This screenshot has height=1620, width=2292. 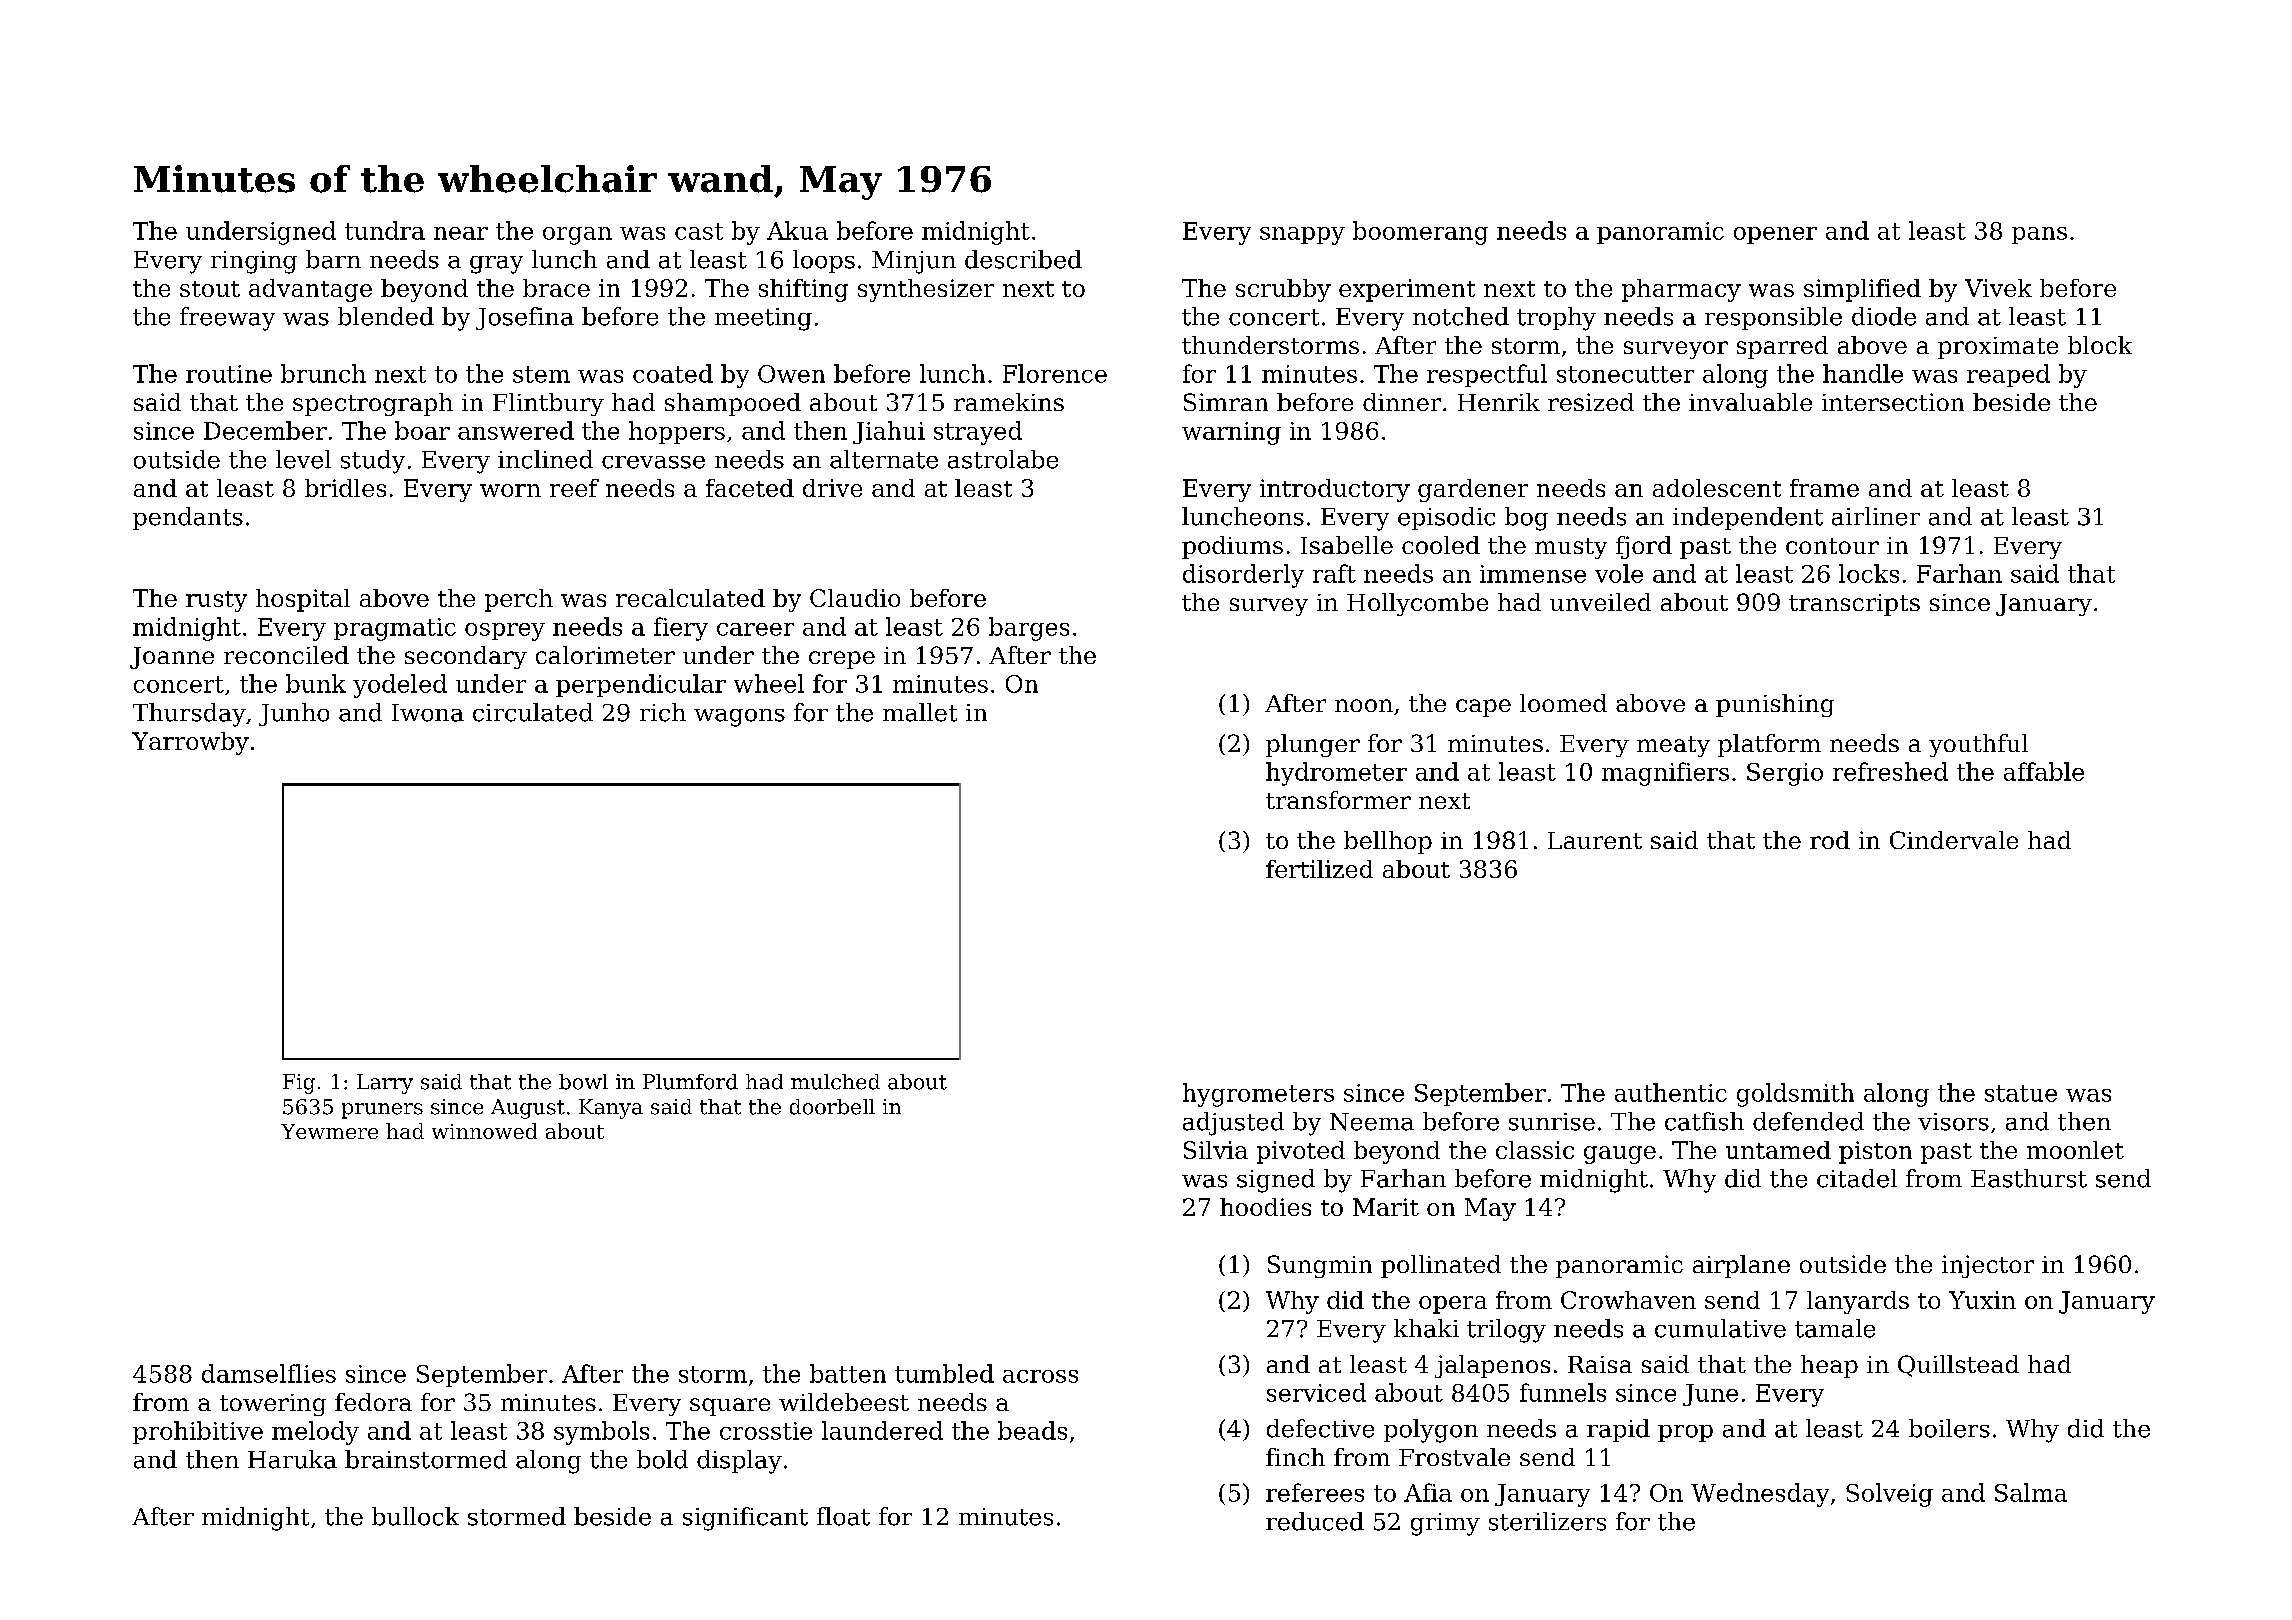 What do you see at coordinates (2100, 345) in the screenshot?
I see `block` at bounding box center [2100, 345].
